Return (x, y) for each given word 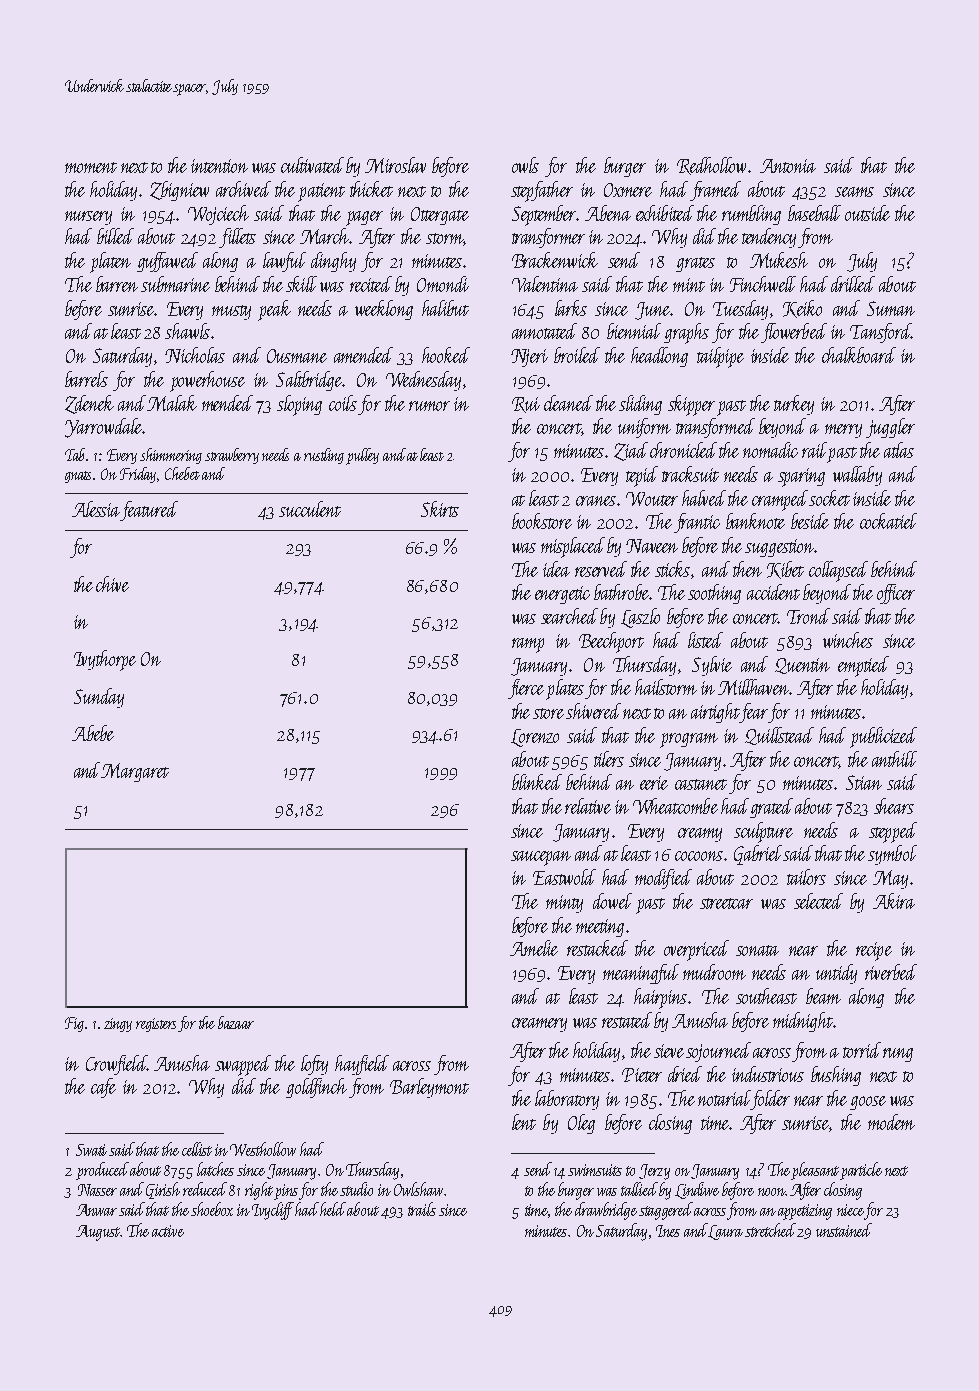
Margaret (135, 772)
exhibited (665, 213)
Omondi (443, 284)
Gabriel (758, 855)
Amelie (534, 948)
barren (117, 284)
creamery (539, 1025)
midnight (803, 1022)
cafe (103, 1088)
